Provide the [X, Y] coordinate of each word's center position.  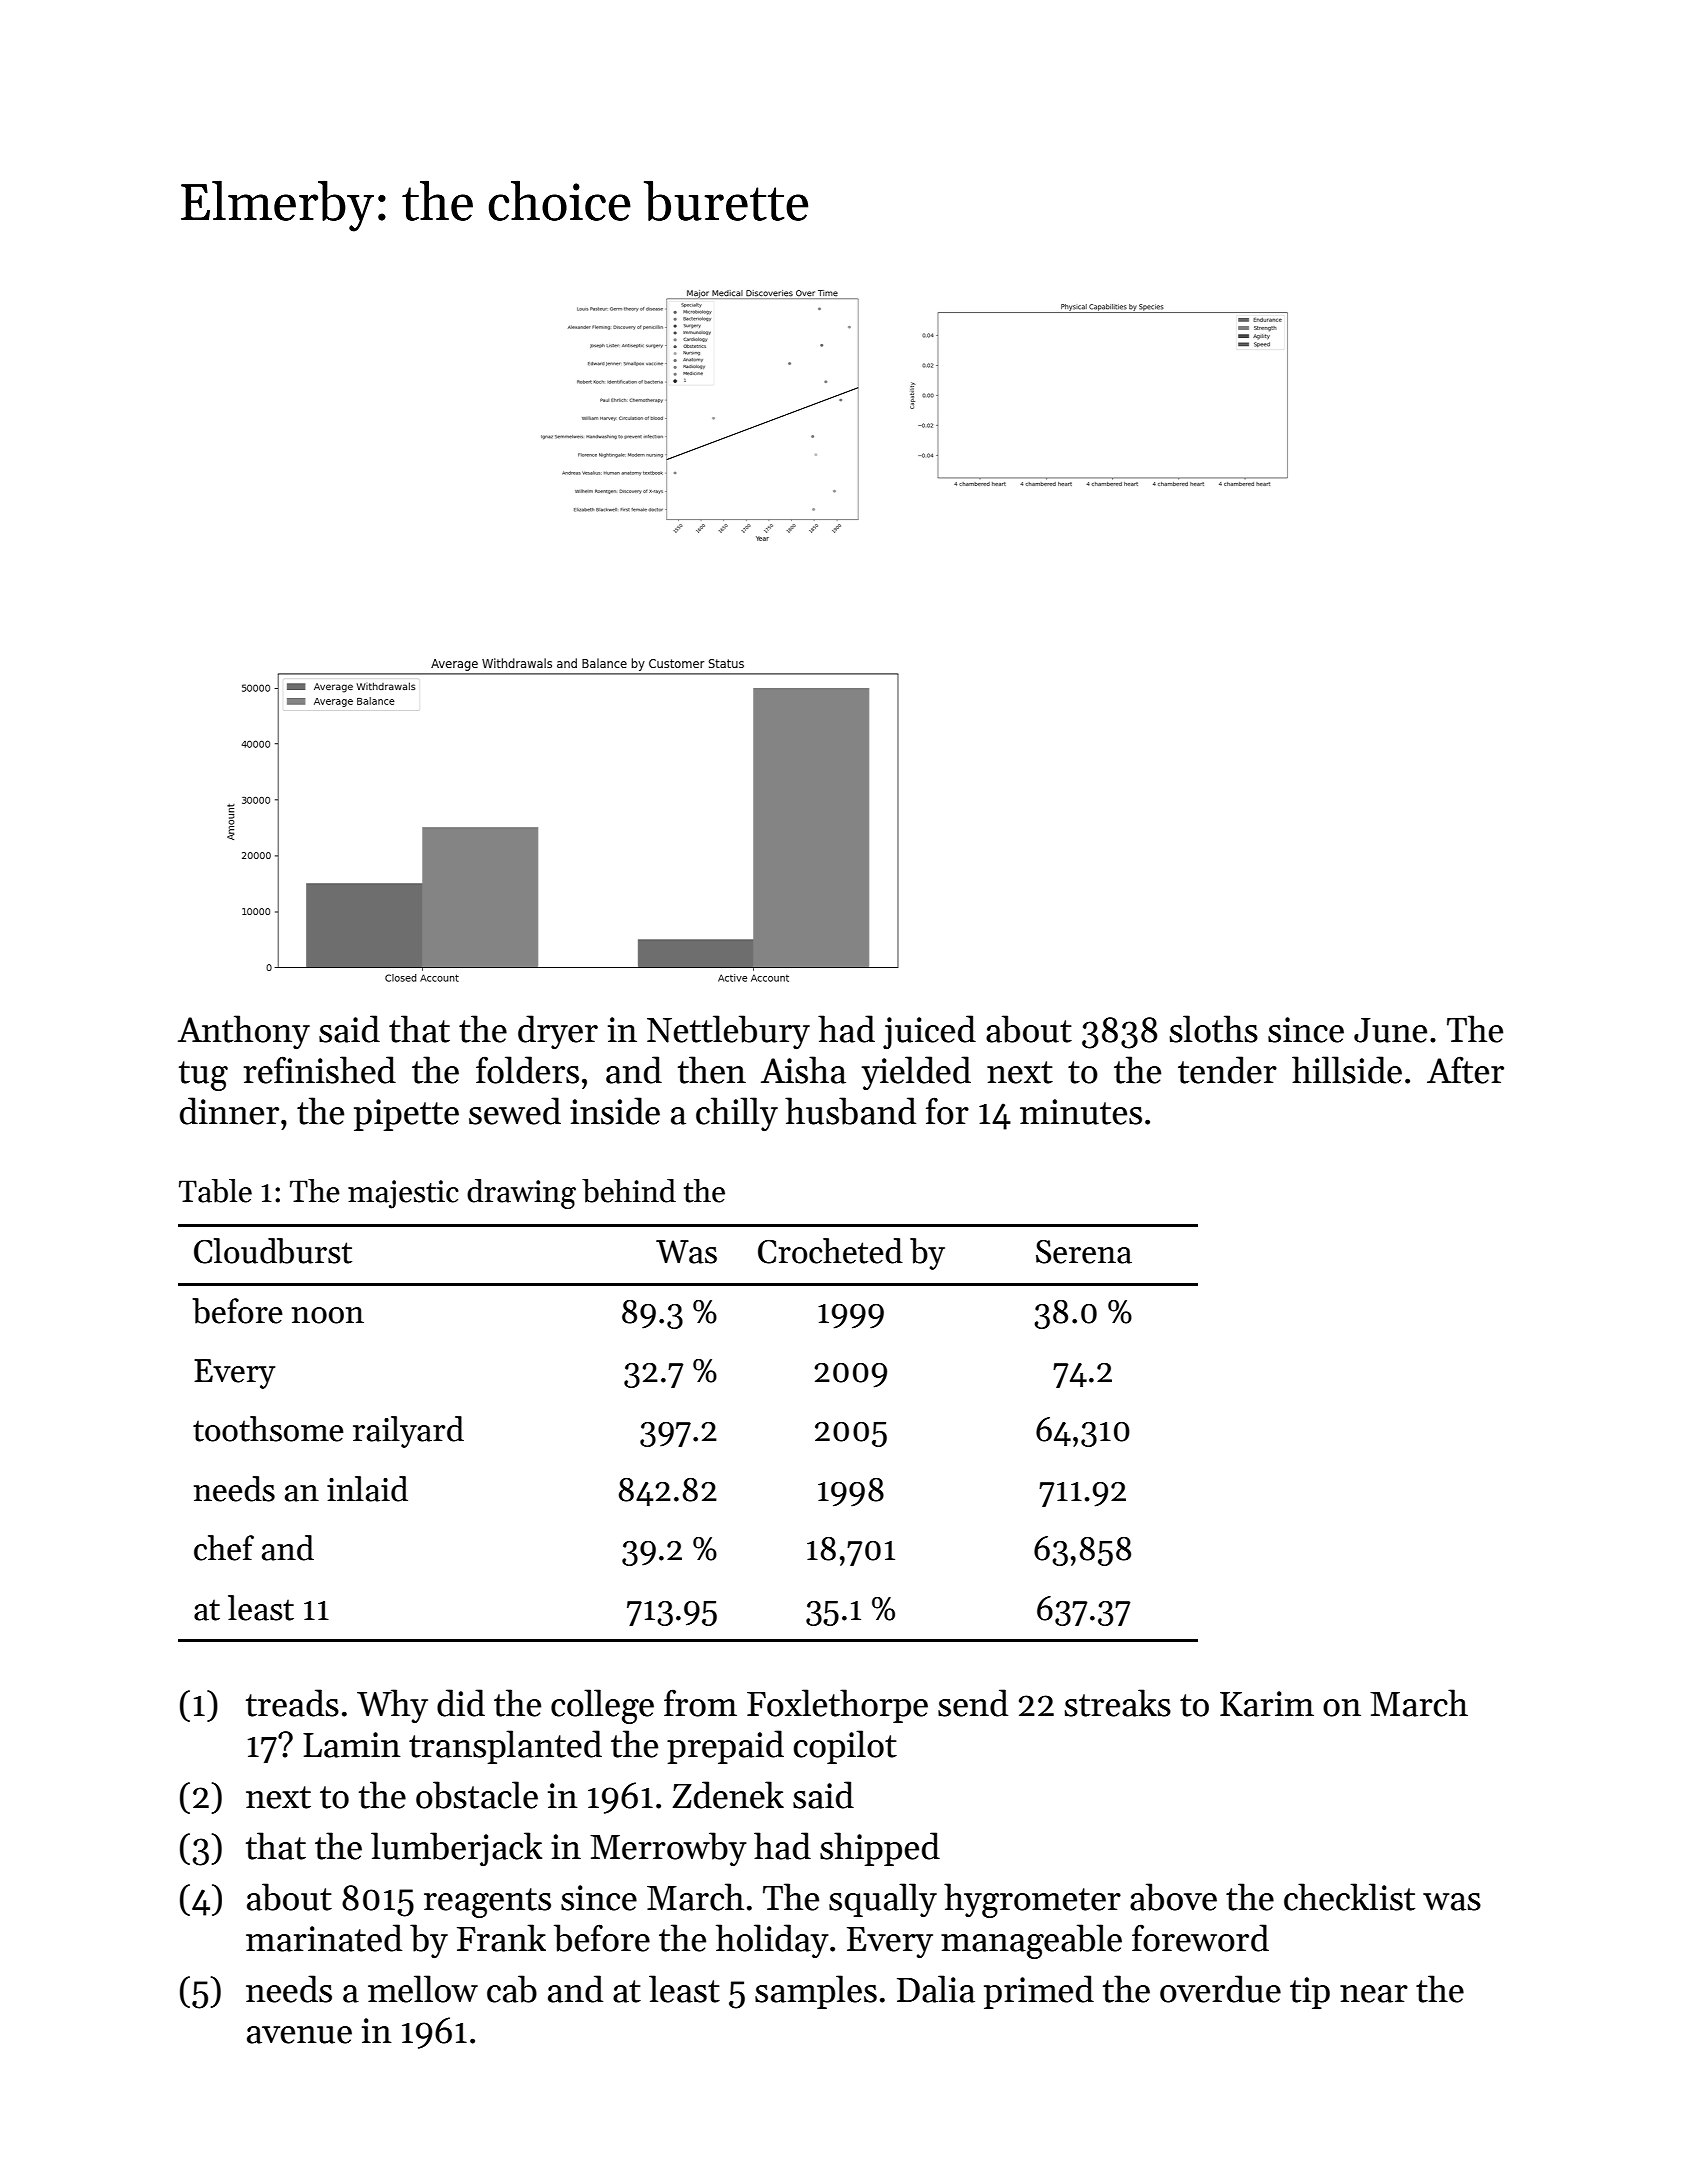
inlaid [367, 1489]
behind [629, 1191]
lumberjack [456, 1849]
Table [215, 1191]
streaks [1117, 1703]
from [700, 1703]
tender [1227, 1070]
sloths [1213, 1029]
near [1374, 1994]
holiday [772, 1941]
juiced [929, 1032]
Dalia [936, 1989]
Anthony [244, 1032]
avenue [299, 2035]
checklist [1349, 1897]
